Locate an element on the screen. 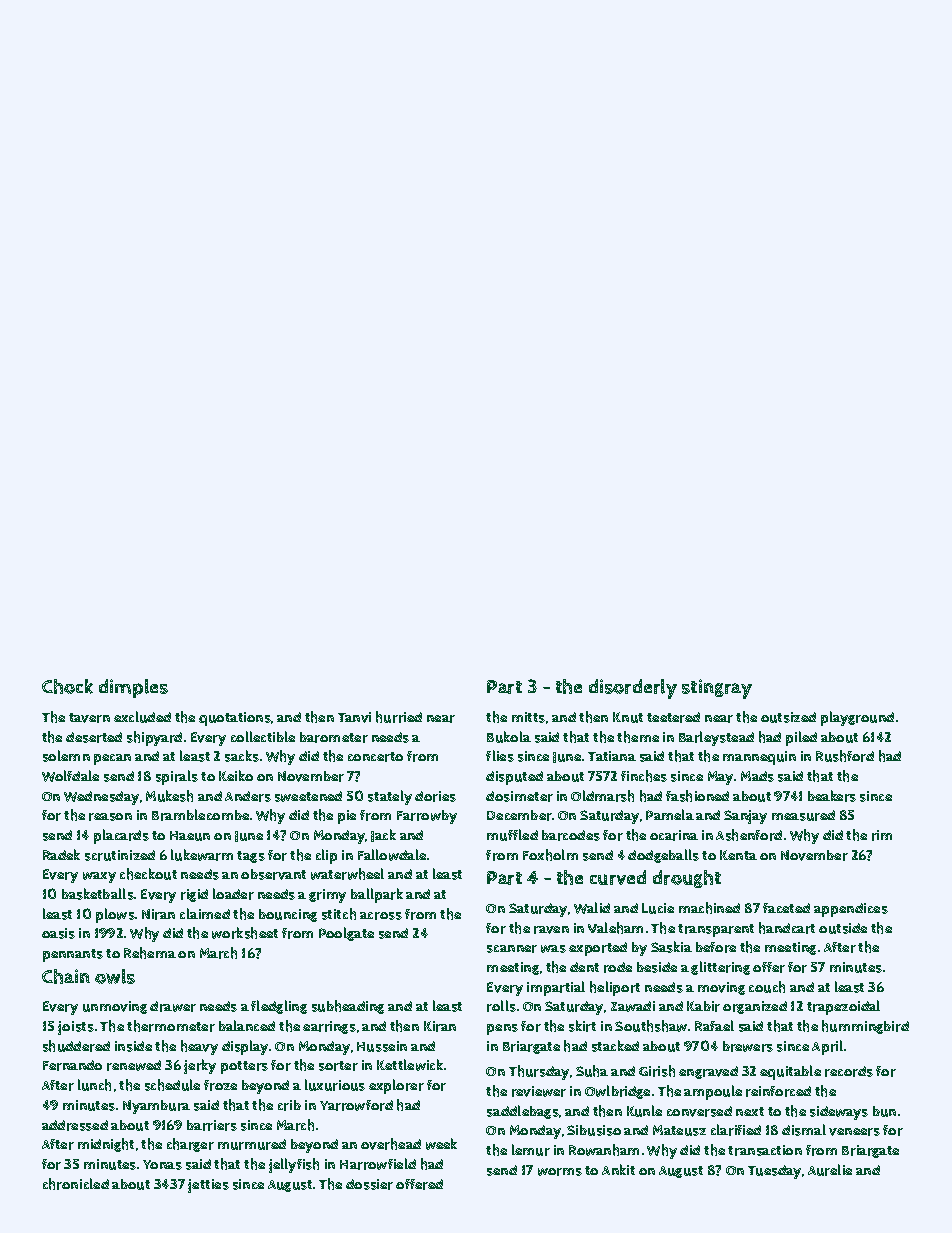 The height and width of the screenshot is (1233, 952). Chain is located at coordinates (66, 976).
